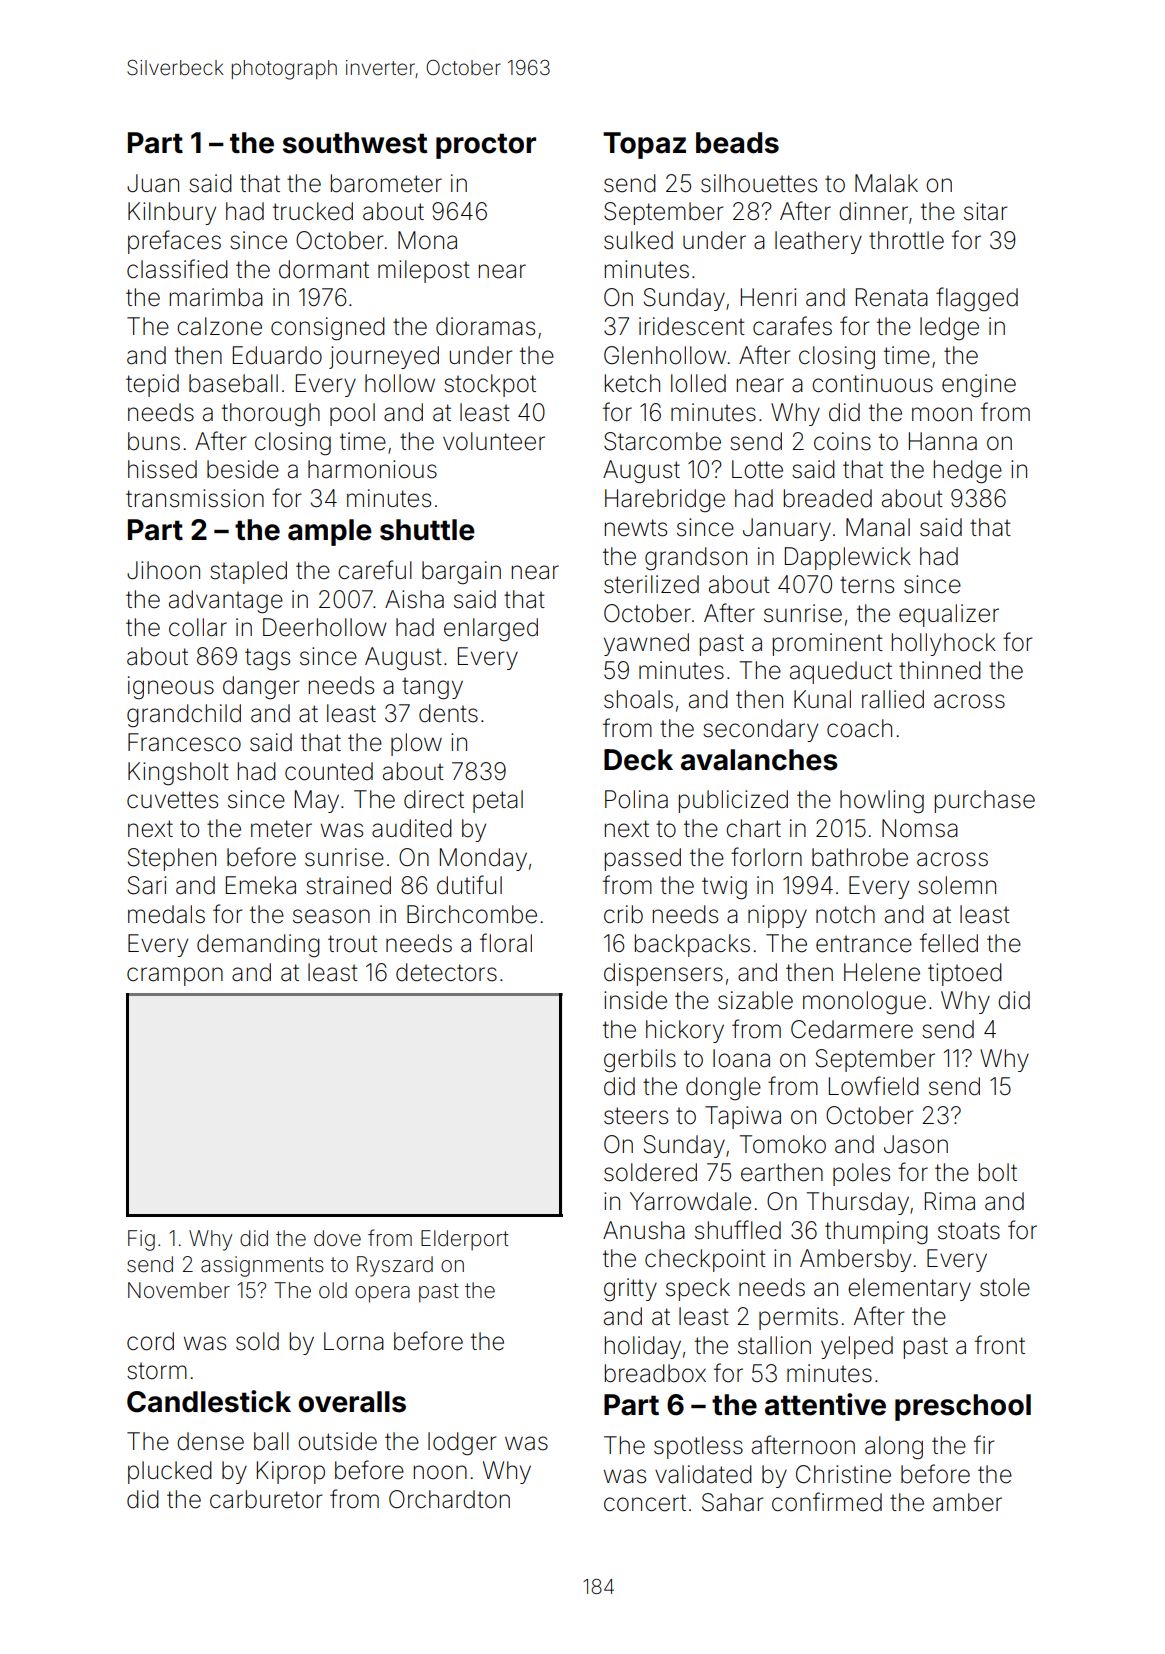 The width and height of the screenshot is (1165, 1654). Describe the element at coordinates (737, 143) in the screenshot. I see `beads` at that location.
